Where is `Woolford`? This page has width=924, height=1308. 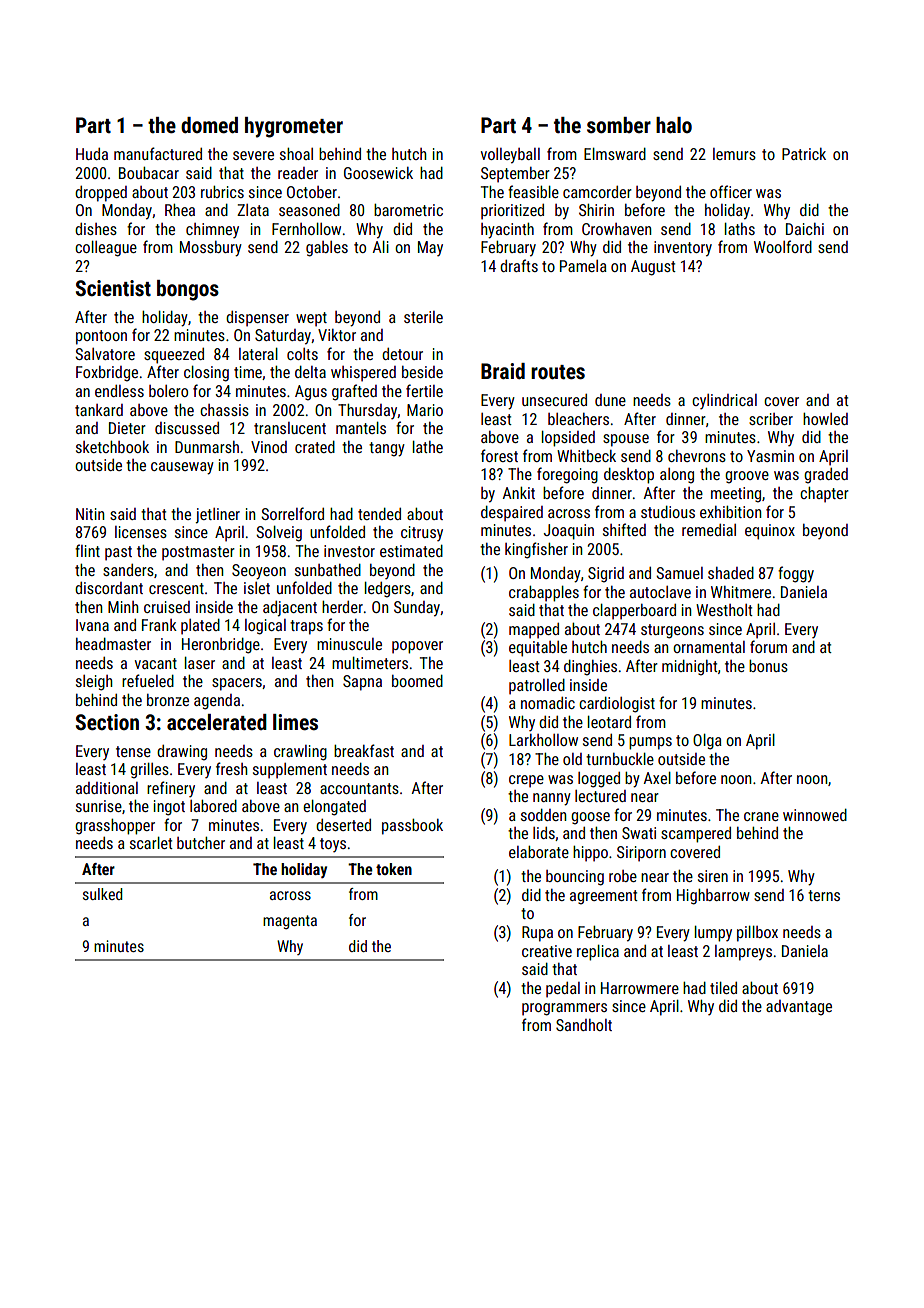
Woolford is located at coordinates (783, 246).
